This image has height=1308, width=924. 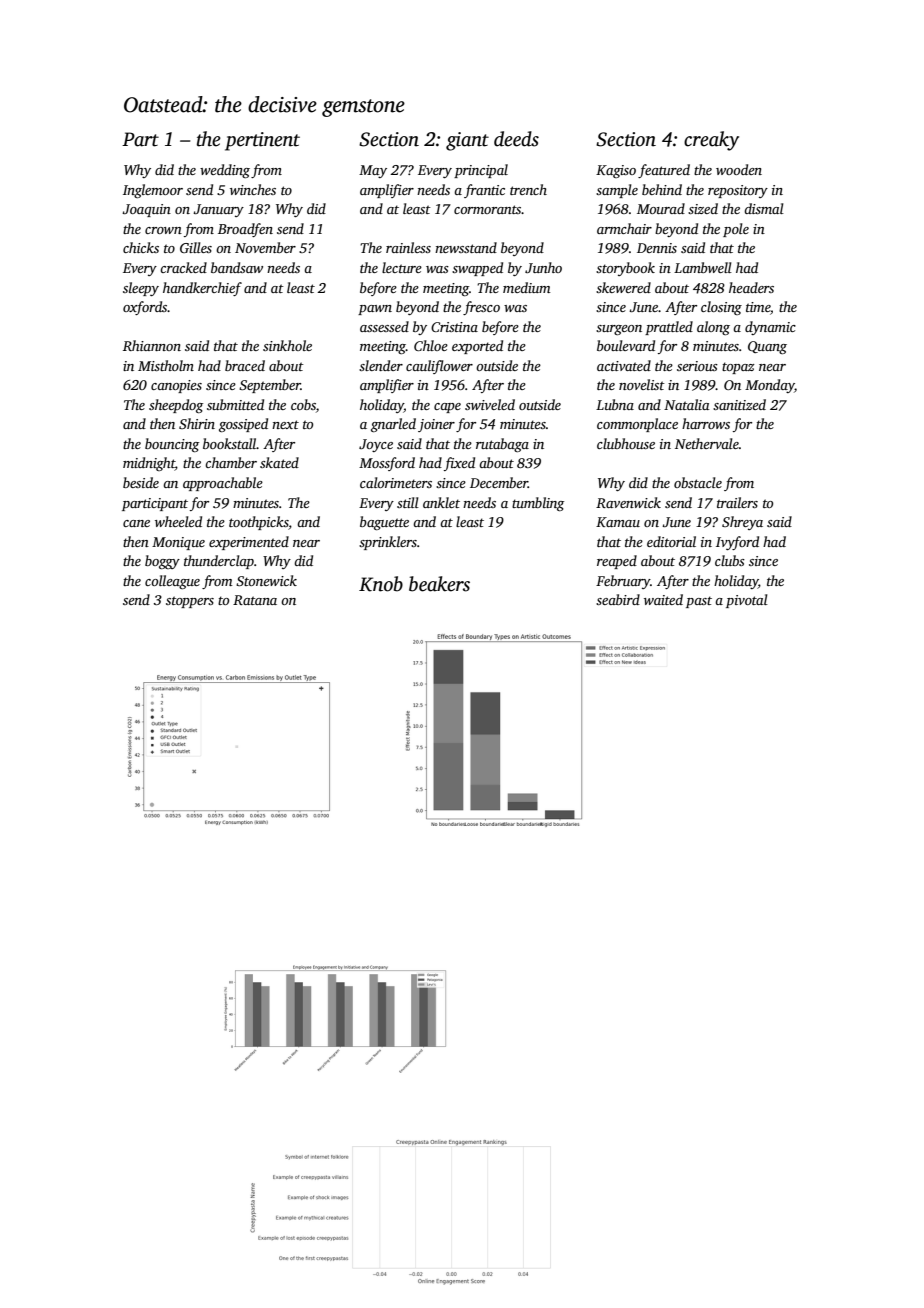 I want to click on lecture, so click(x=402, y=267).
